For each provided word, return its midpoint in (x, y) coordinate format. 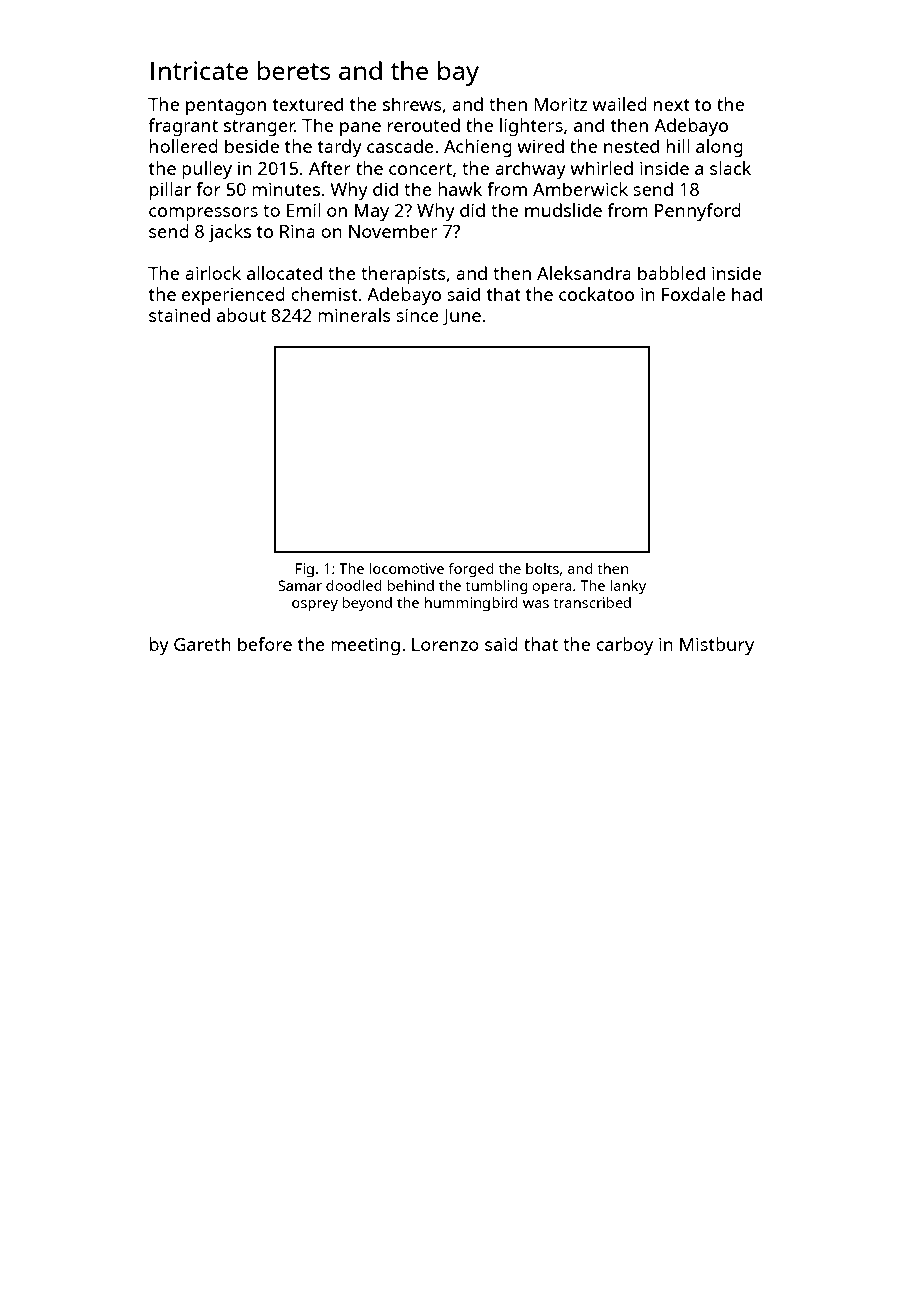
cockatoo (596, 294)
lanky (628, 587)
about (241, 315)
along (719, 148)
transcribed (592, 602)
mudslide (563, 210)
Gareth (202, 644)
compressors (203, 214)
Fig (305, 570)
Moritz (561, 104)
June (461, 317)
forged (471, 570)
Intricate (199, 70)
